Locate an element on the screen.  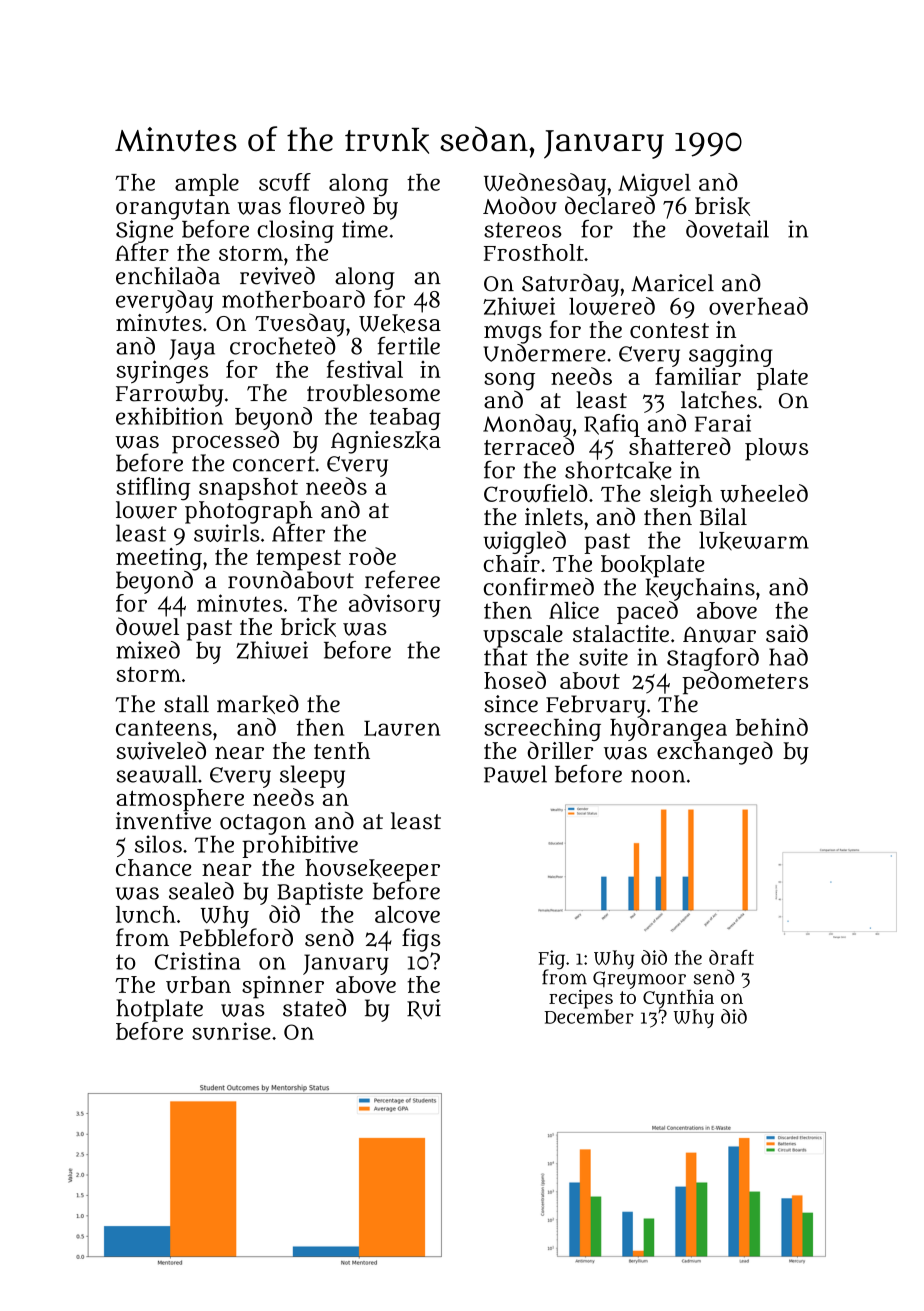
orangutan is located at coordinates (173, 209).
